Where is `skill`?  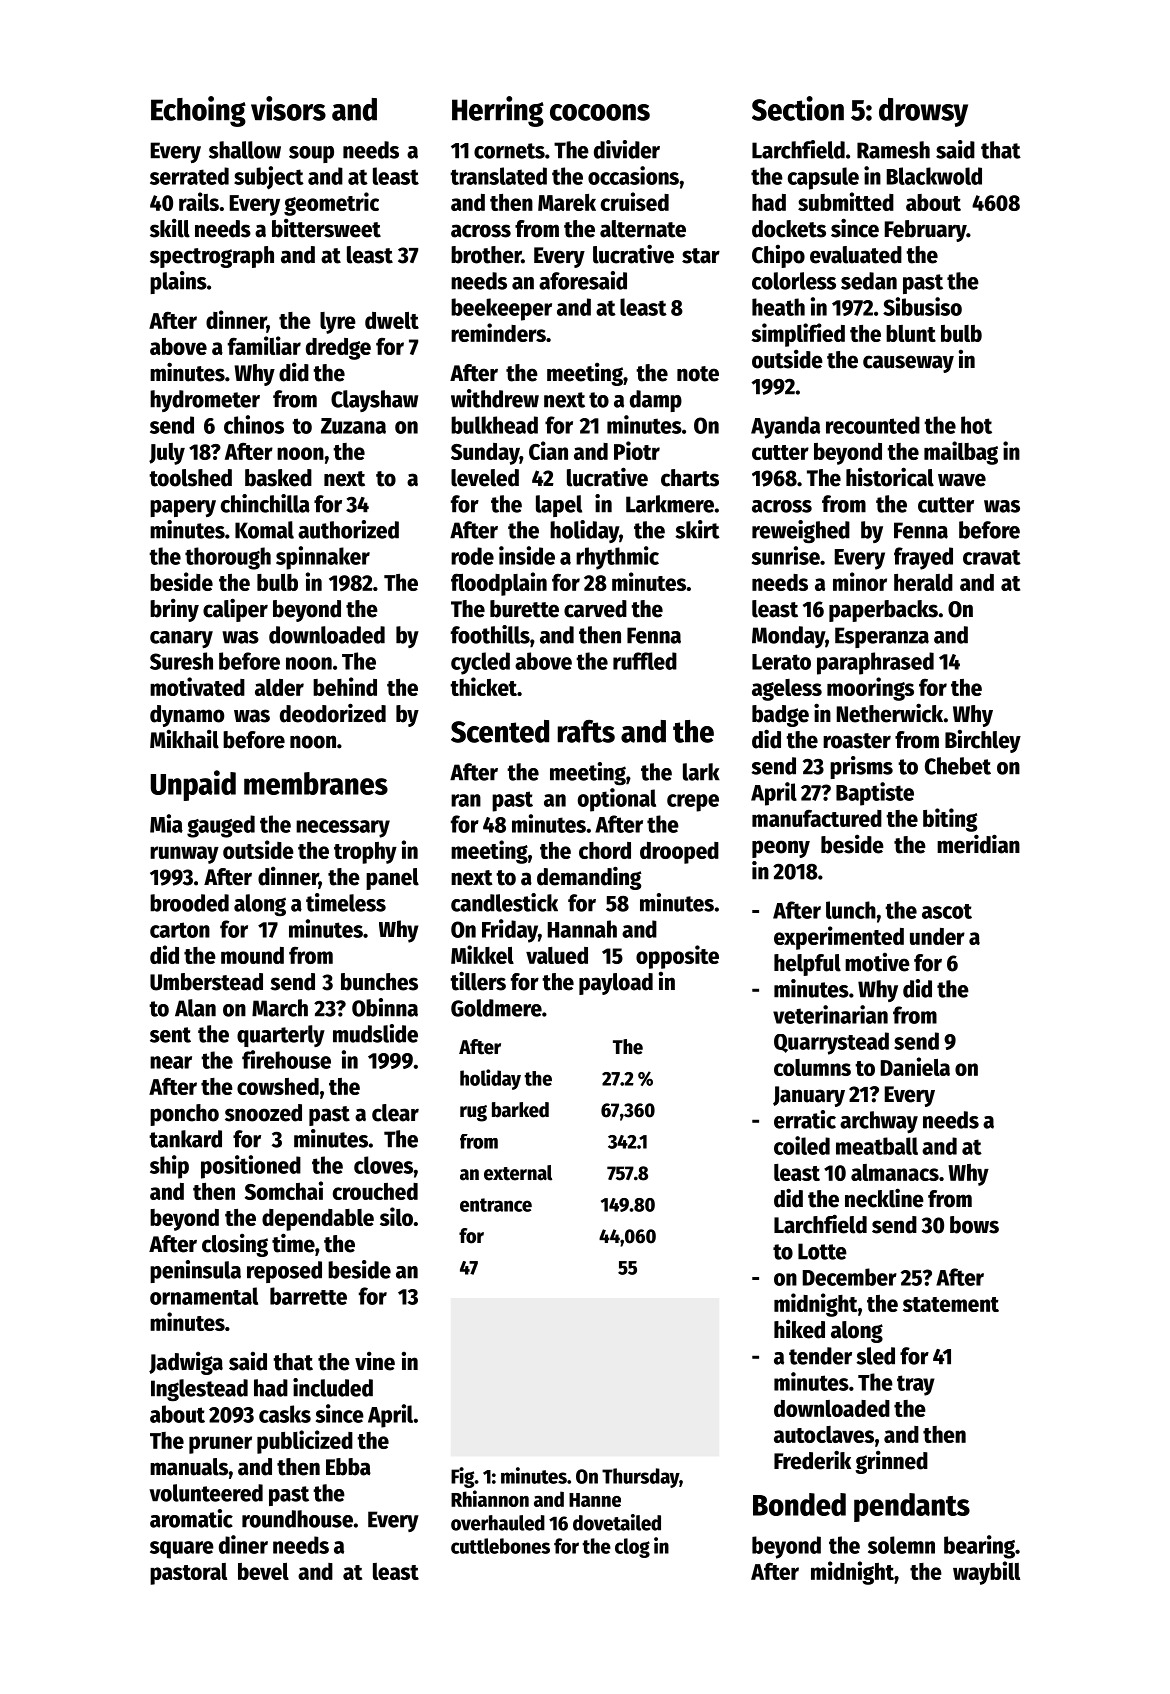
skill is located at coordinates (170, 228).
